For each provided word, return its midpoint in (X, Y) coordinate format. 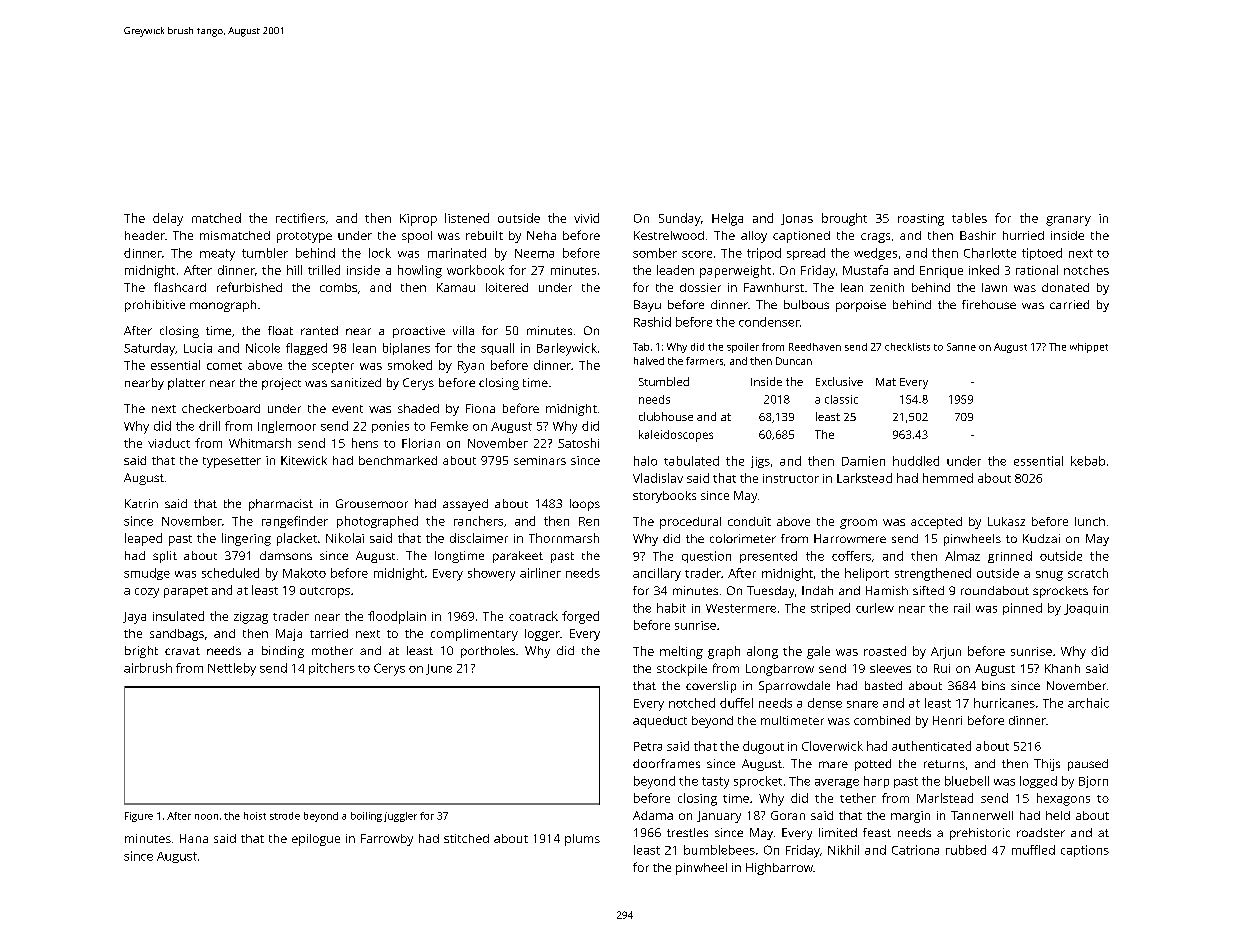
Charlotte (990, 253)
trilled (324, 270)
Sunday (680, 219)
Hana (194, 838)
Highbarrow (779, 869)
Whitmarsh (260, 443)
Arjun (946, 653)
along (762, 652)
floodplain (397, 617)
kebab (1088, 461)
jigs (760, 462)
